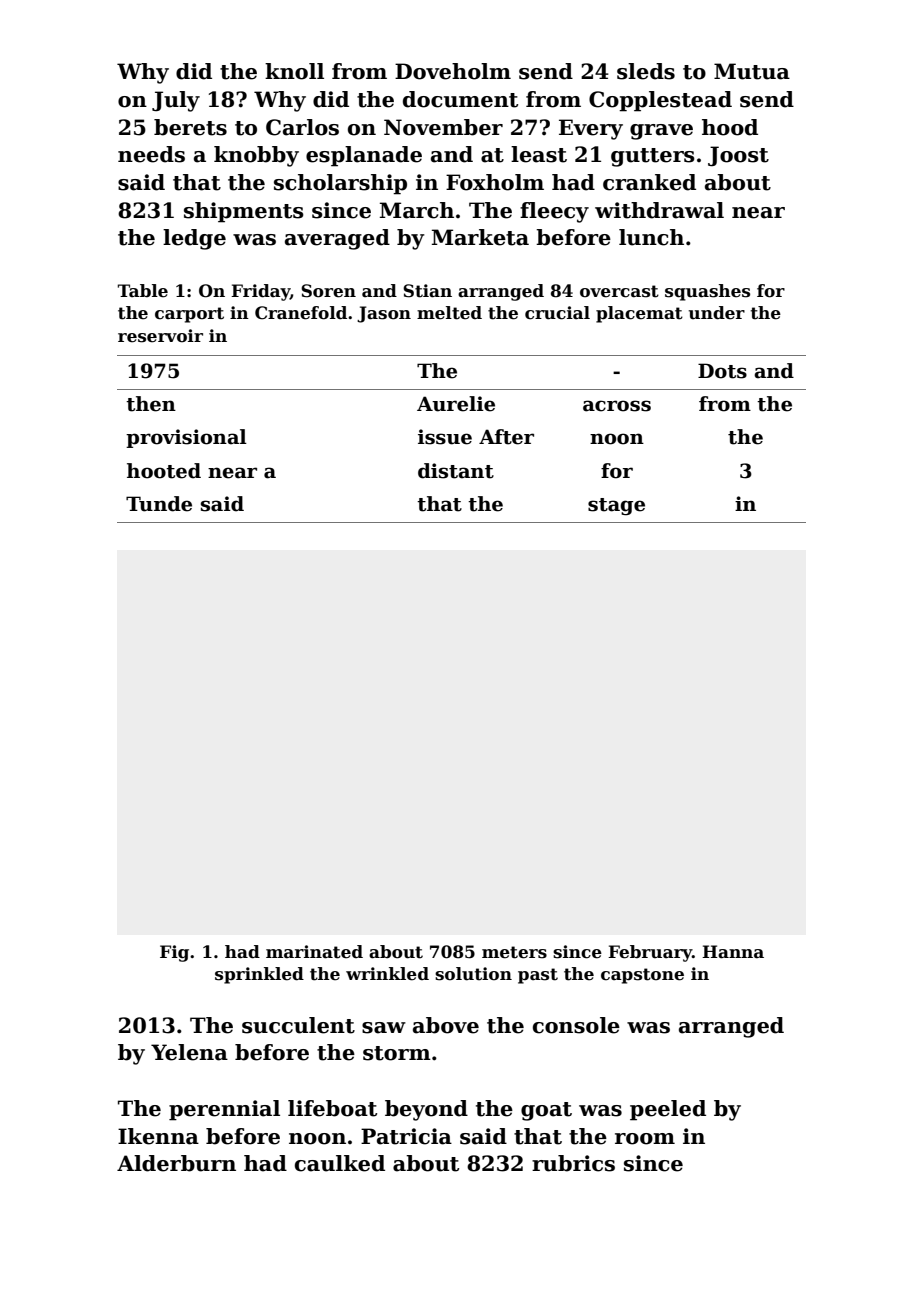 The image size is (924, 1314). What do you see at coordinates (480, 237) in the document?
I see `Marketa` at bounding box center [480, 237].
